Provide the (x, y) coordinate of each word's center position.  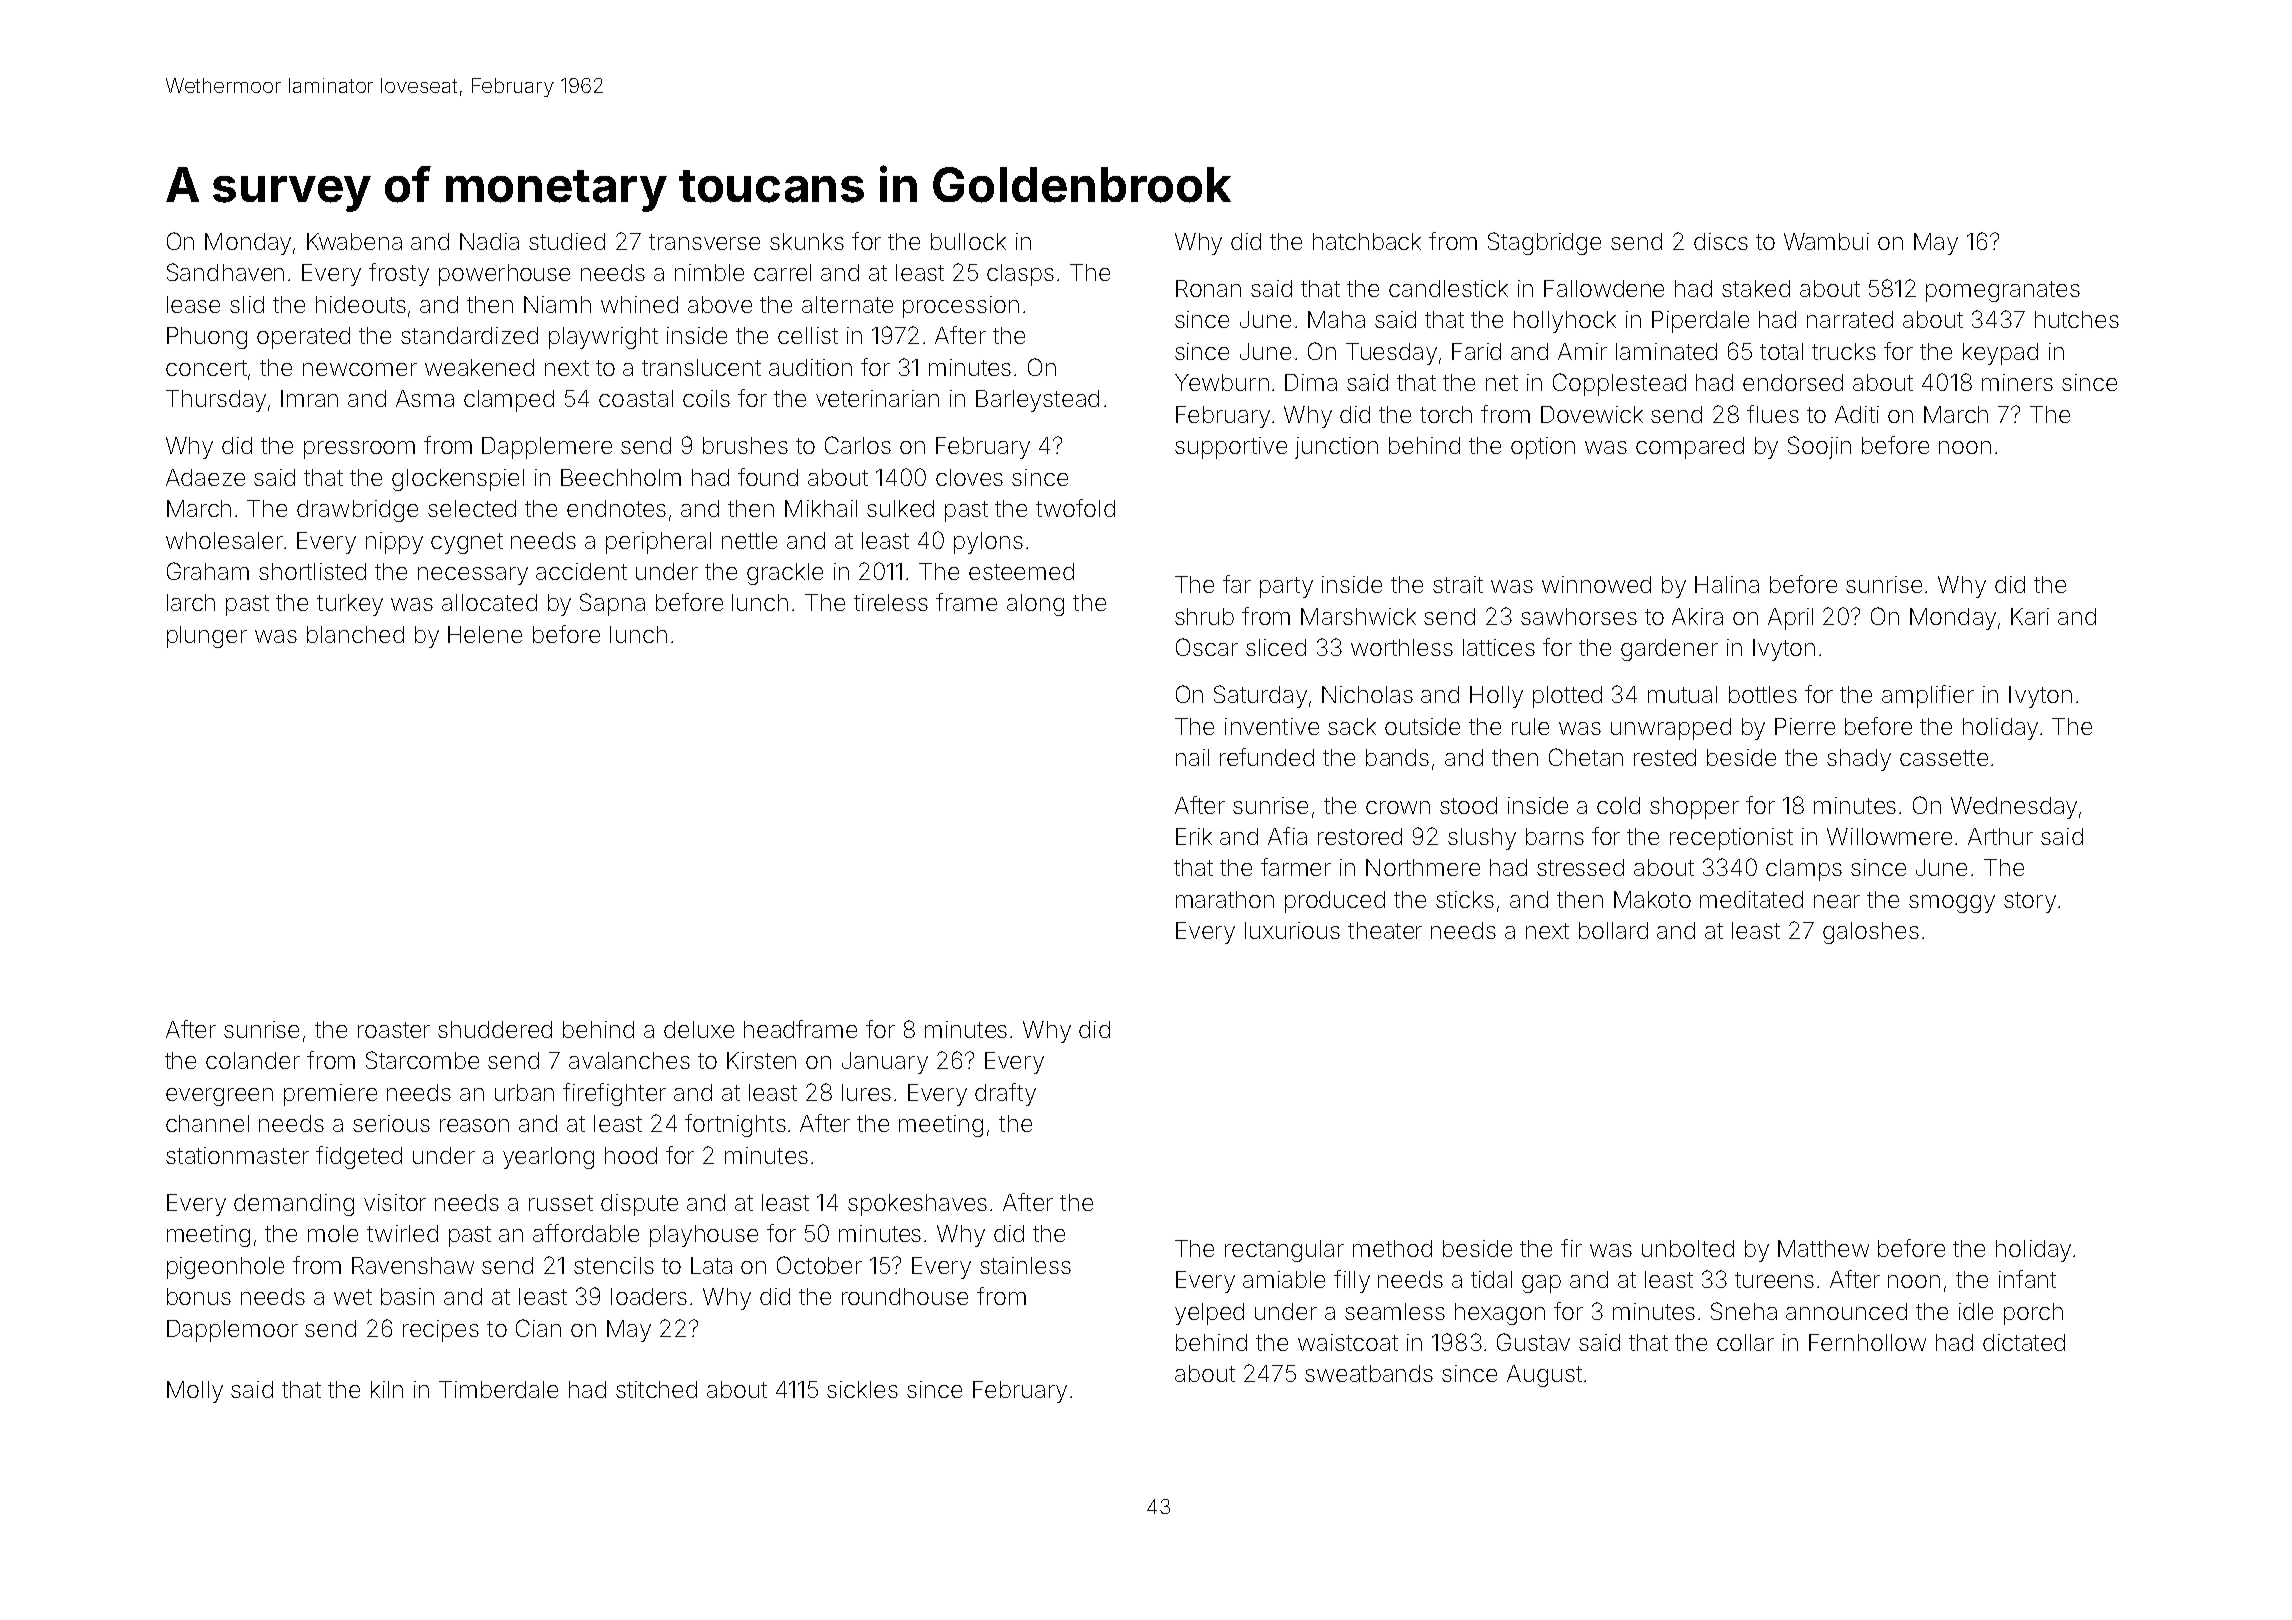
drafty (1005, 1094)
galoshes (1871, 933)
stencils (614, 1265)
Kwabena (354, 241)
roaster (394, 1030)
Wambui (1826, 241)
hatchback (1367, 241)
